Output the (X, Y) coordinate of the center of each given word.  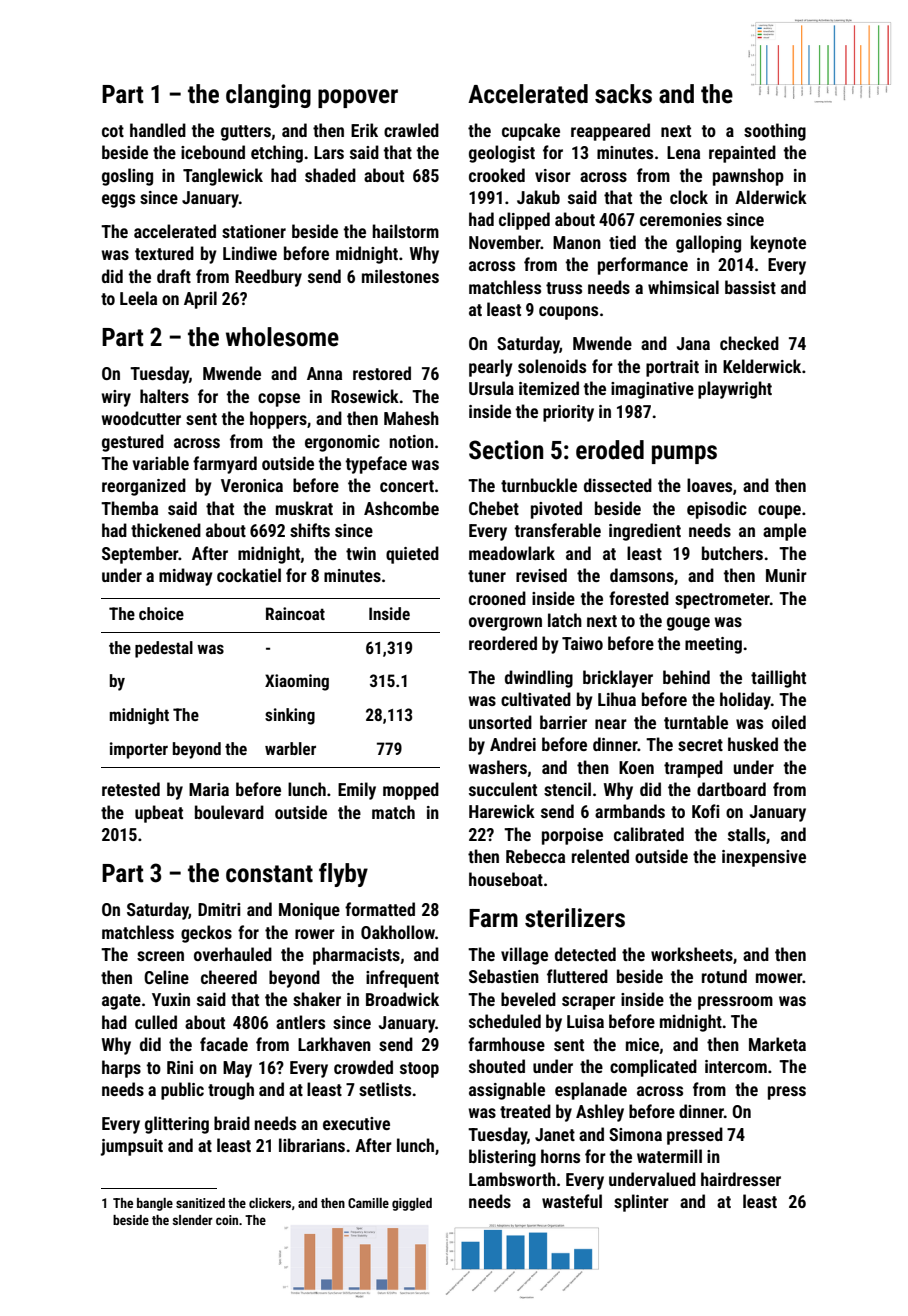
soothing (775, 132)
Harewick (502, 811)
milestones (400, 276)
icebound (213, 152)
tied (622, 242)
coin (227, 1220)
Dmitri (219, 909)
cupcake (531, 132)
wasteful (572, 1201)
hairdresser (741, 1179)
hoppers (278, 420)
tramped (693, 769)
